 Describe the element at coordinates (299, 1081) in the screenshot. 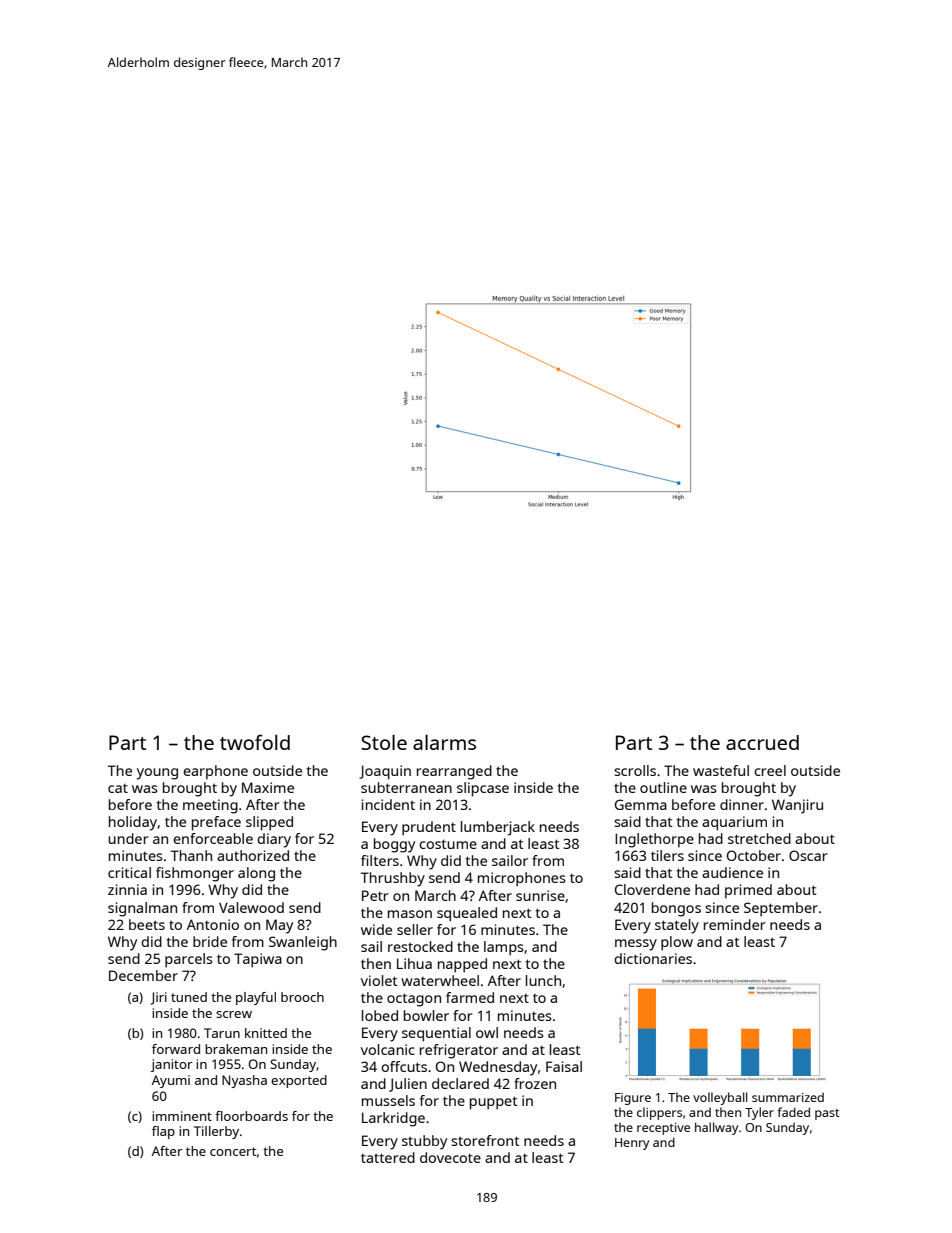

I see `exported` at that location.
